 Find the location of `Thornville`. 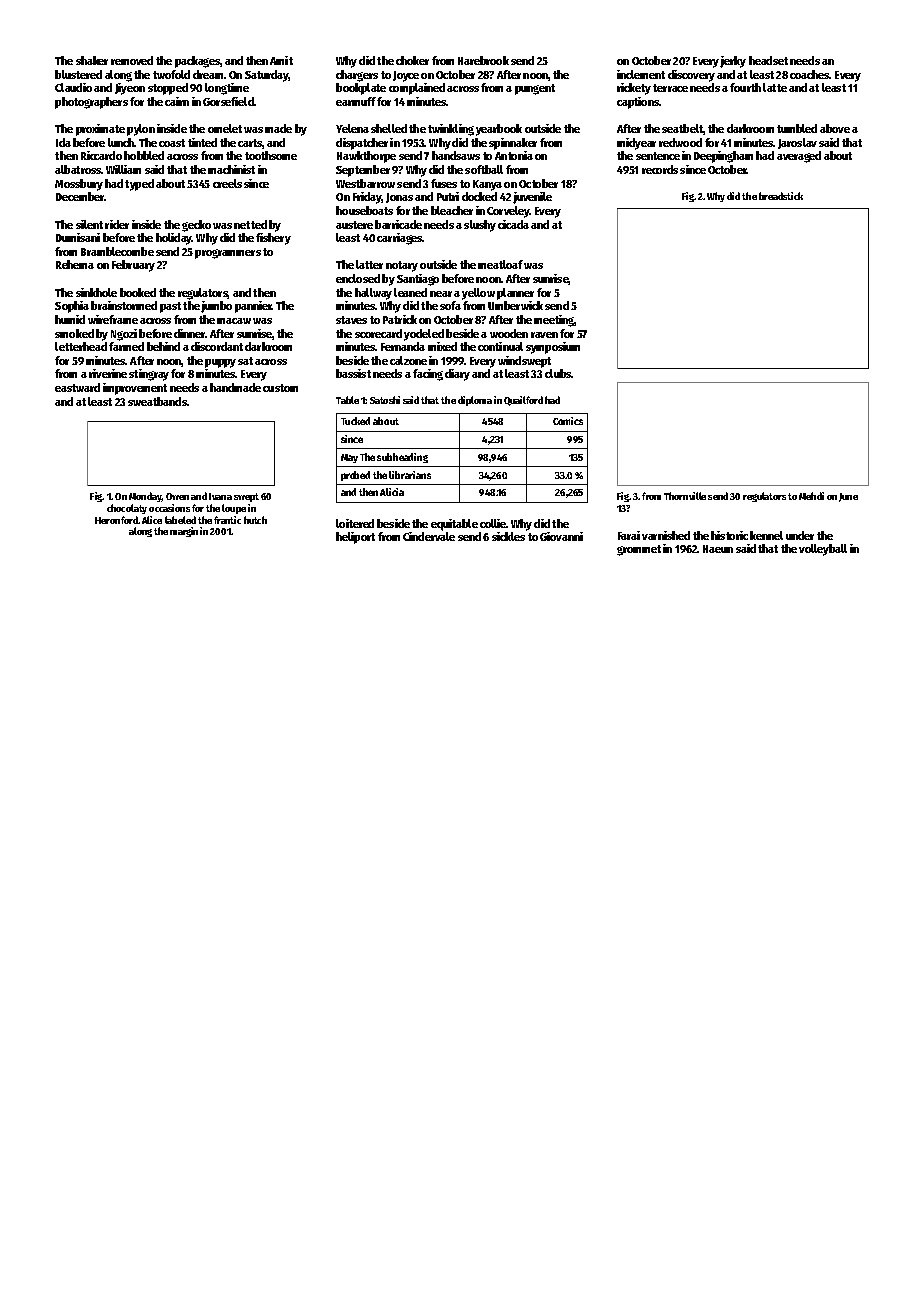

Thornville is located at coordinates (685, 496).
